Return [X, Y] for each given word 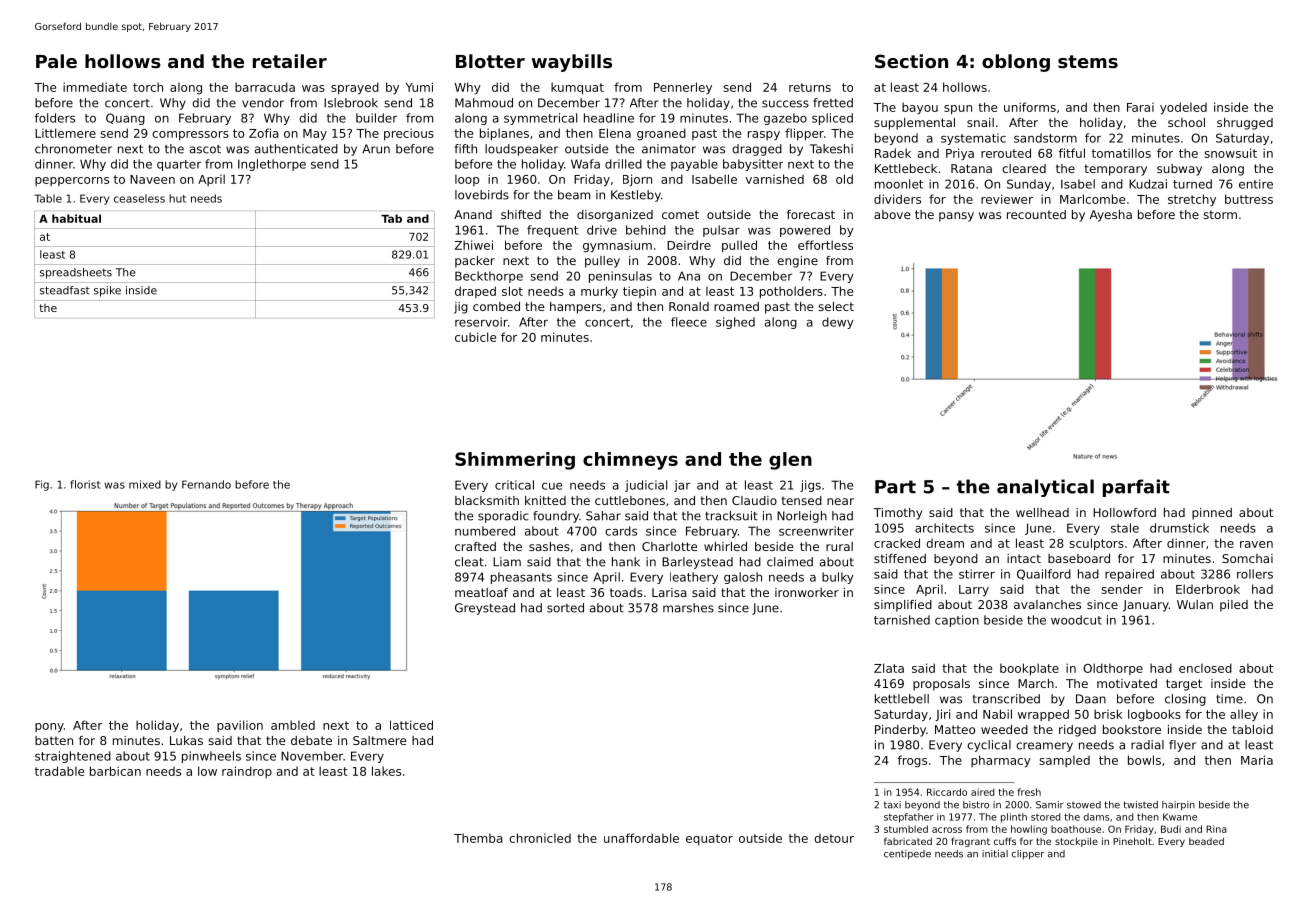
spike [107, 291]
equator [709, 839]
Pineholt [1132, 841]
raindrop [247, 772]
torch [148, 87]
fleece [689, 322]
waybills [572, 63]
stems [1088, 61]
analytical [1045, 488]
